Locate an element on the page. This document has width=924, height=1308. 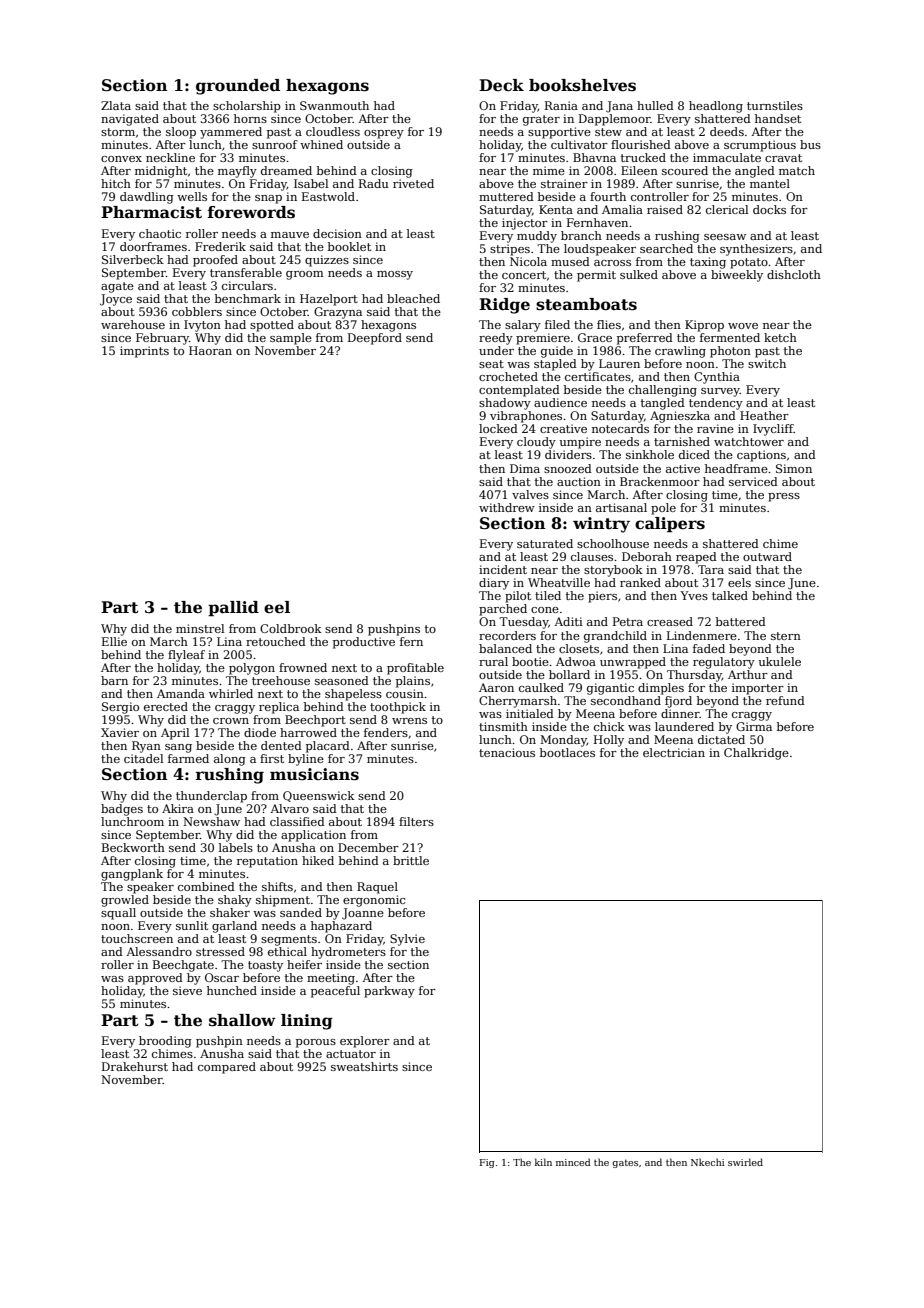
outward is located at coordinates (767, 556).
